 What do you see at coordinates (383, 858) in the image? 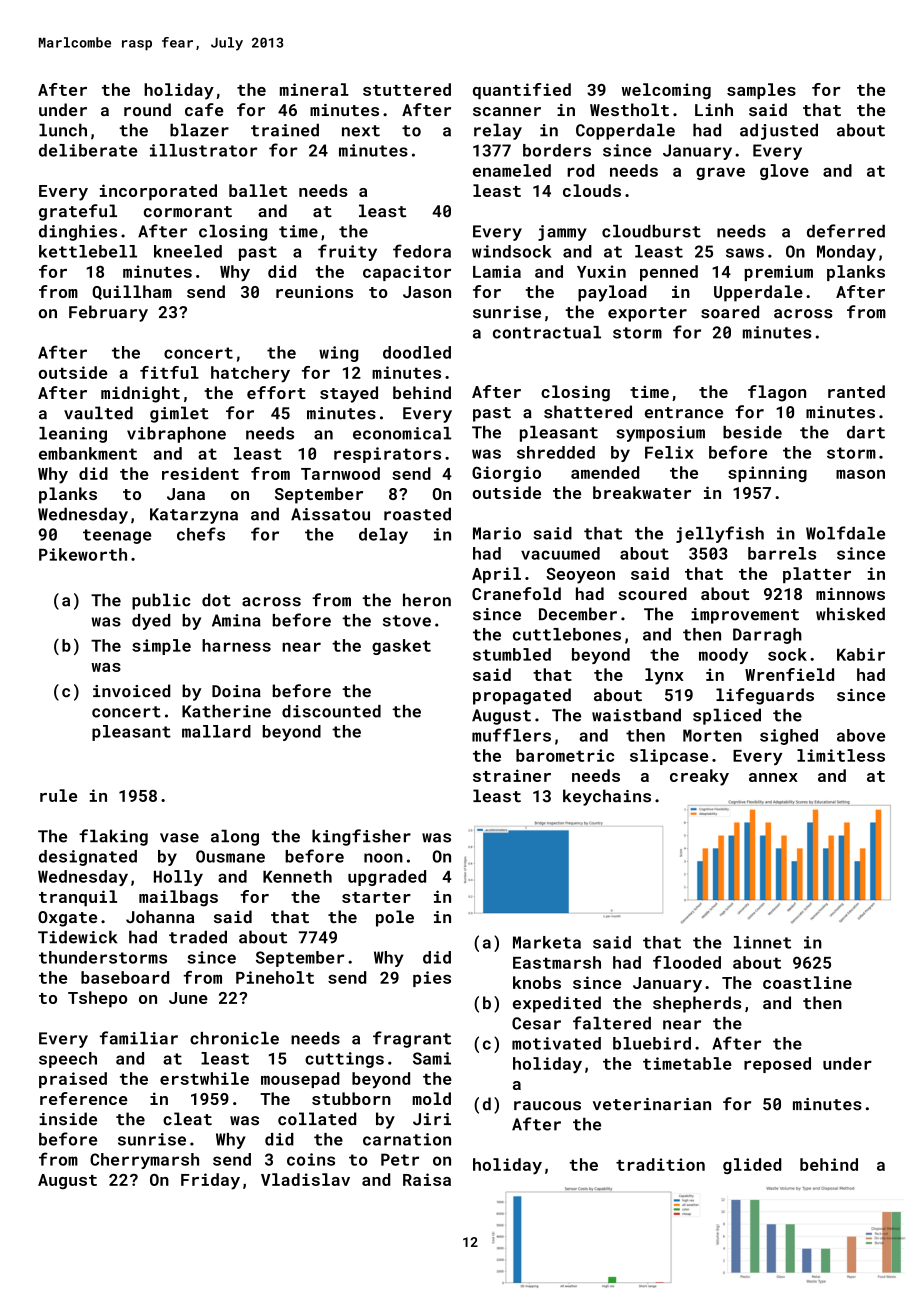
I see `noon` at bounding box center [383, 858].
